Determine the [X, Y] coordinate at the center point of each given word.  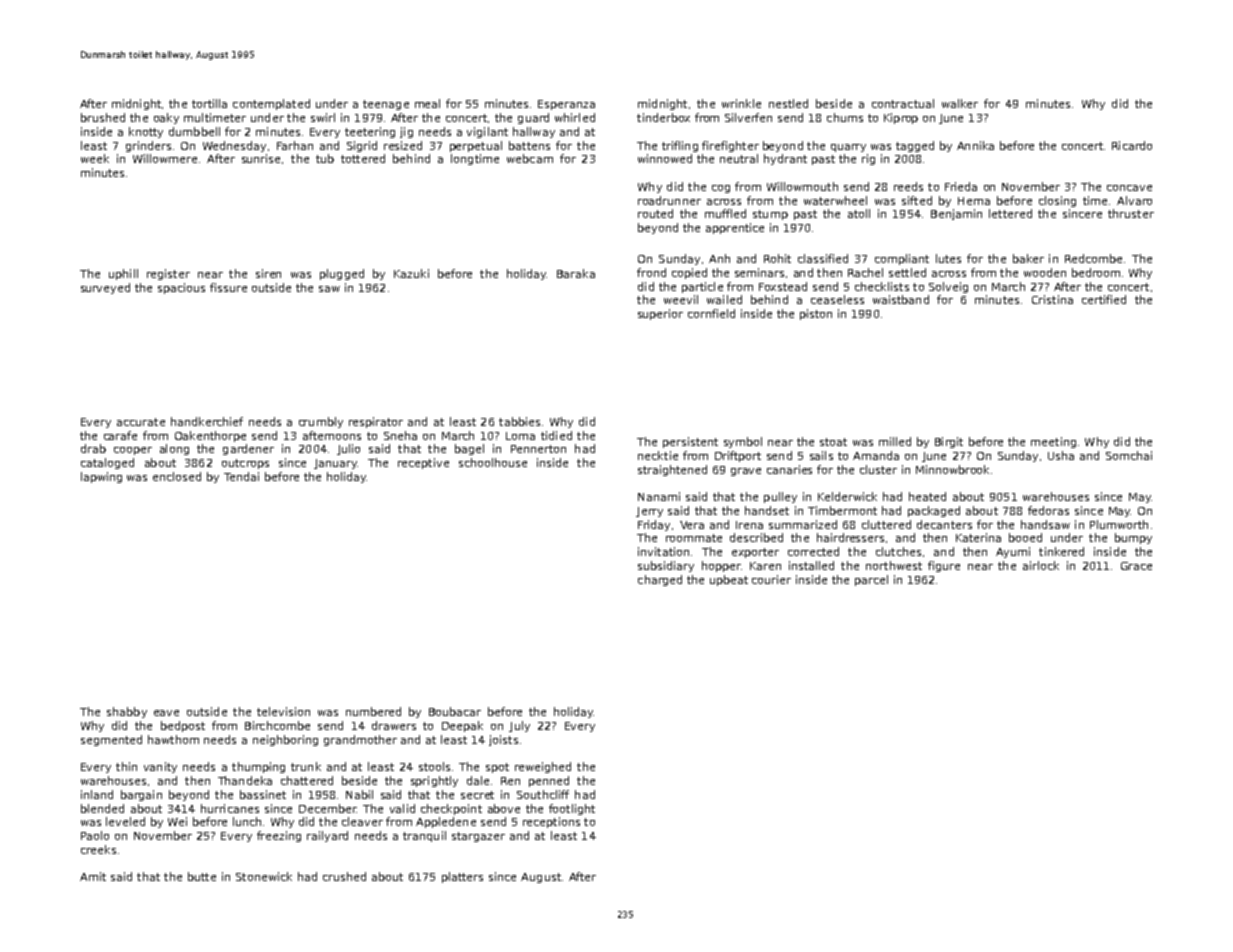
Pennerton [538, 449]
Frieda [961, 186]
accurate [141, 422]
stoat [833, 442]
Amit [93, 876]
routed [655, 213]
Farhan [295, 145]
